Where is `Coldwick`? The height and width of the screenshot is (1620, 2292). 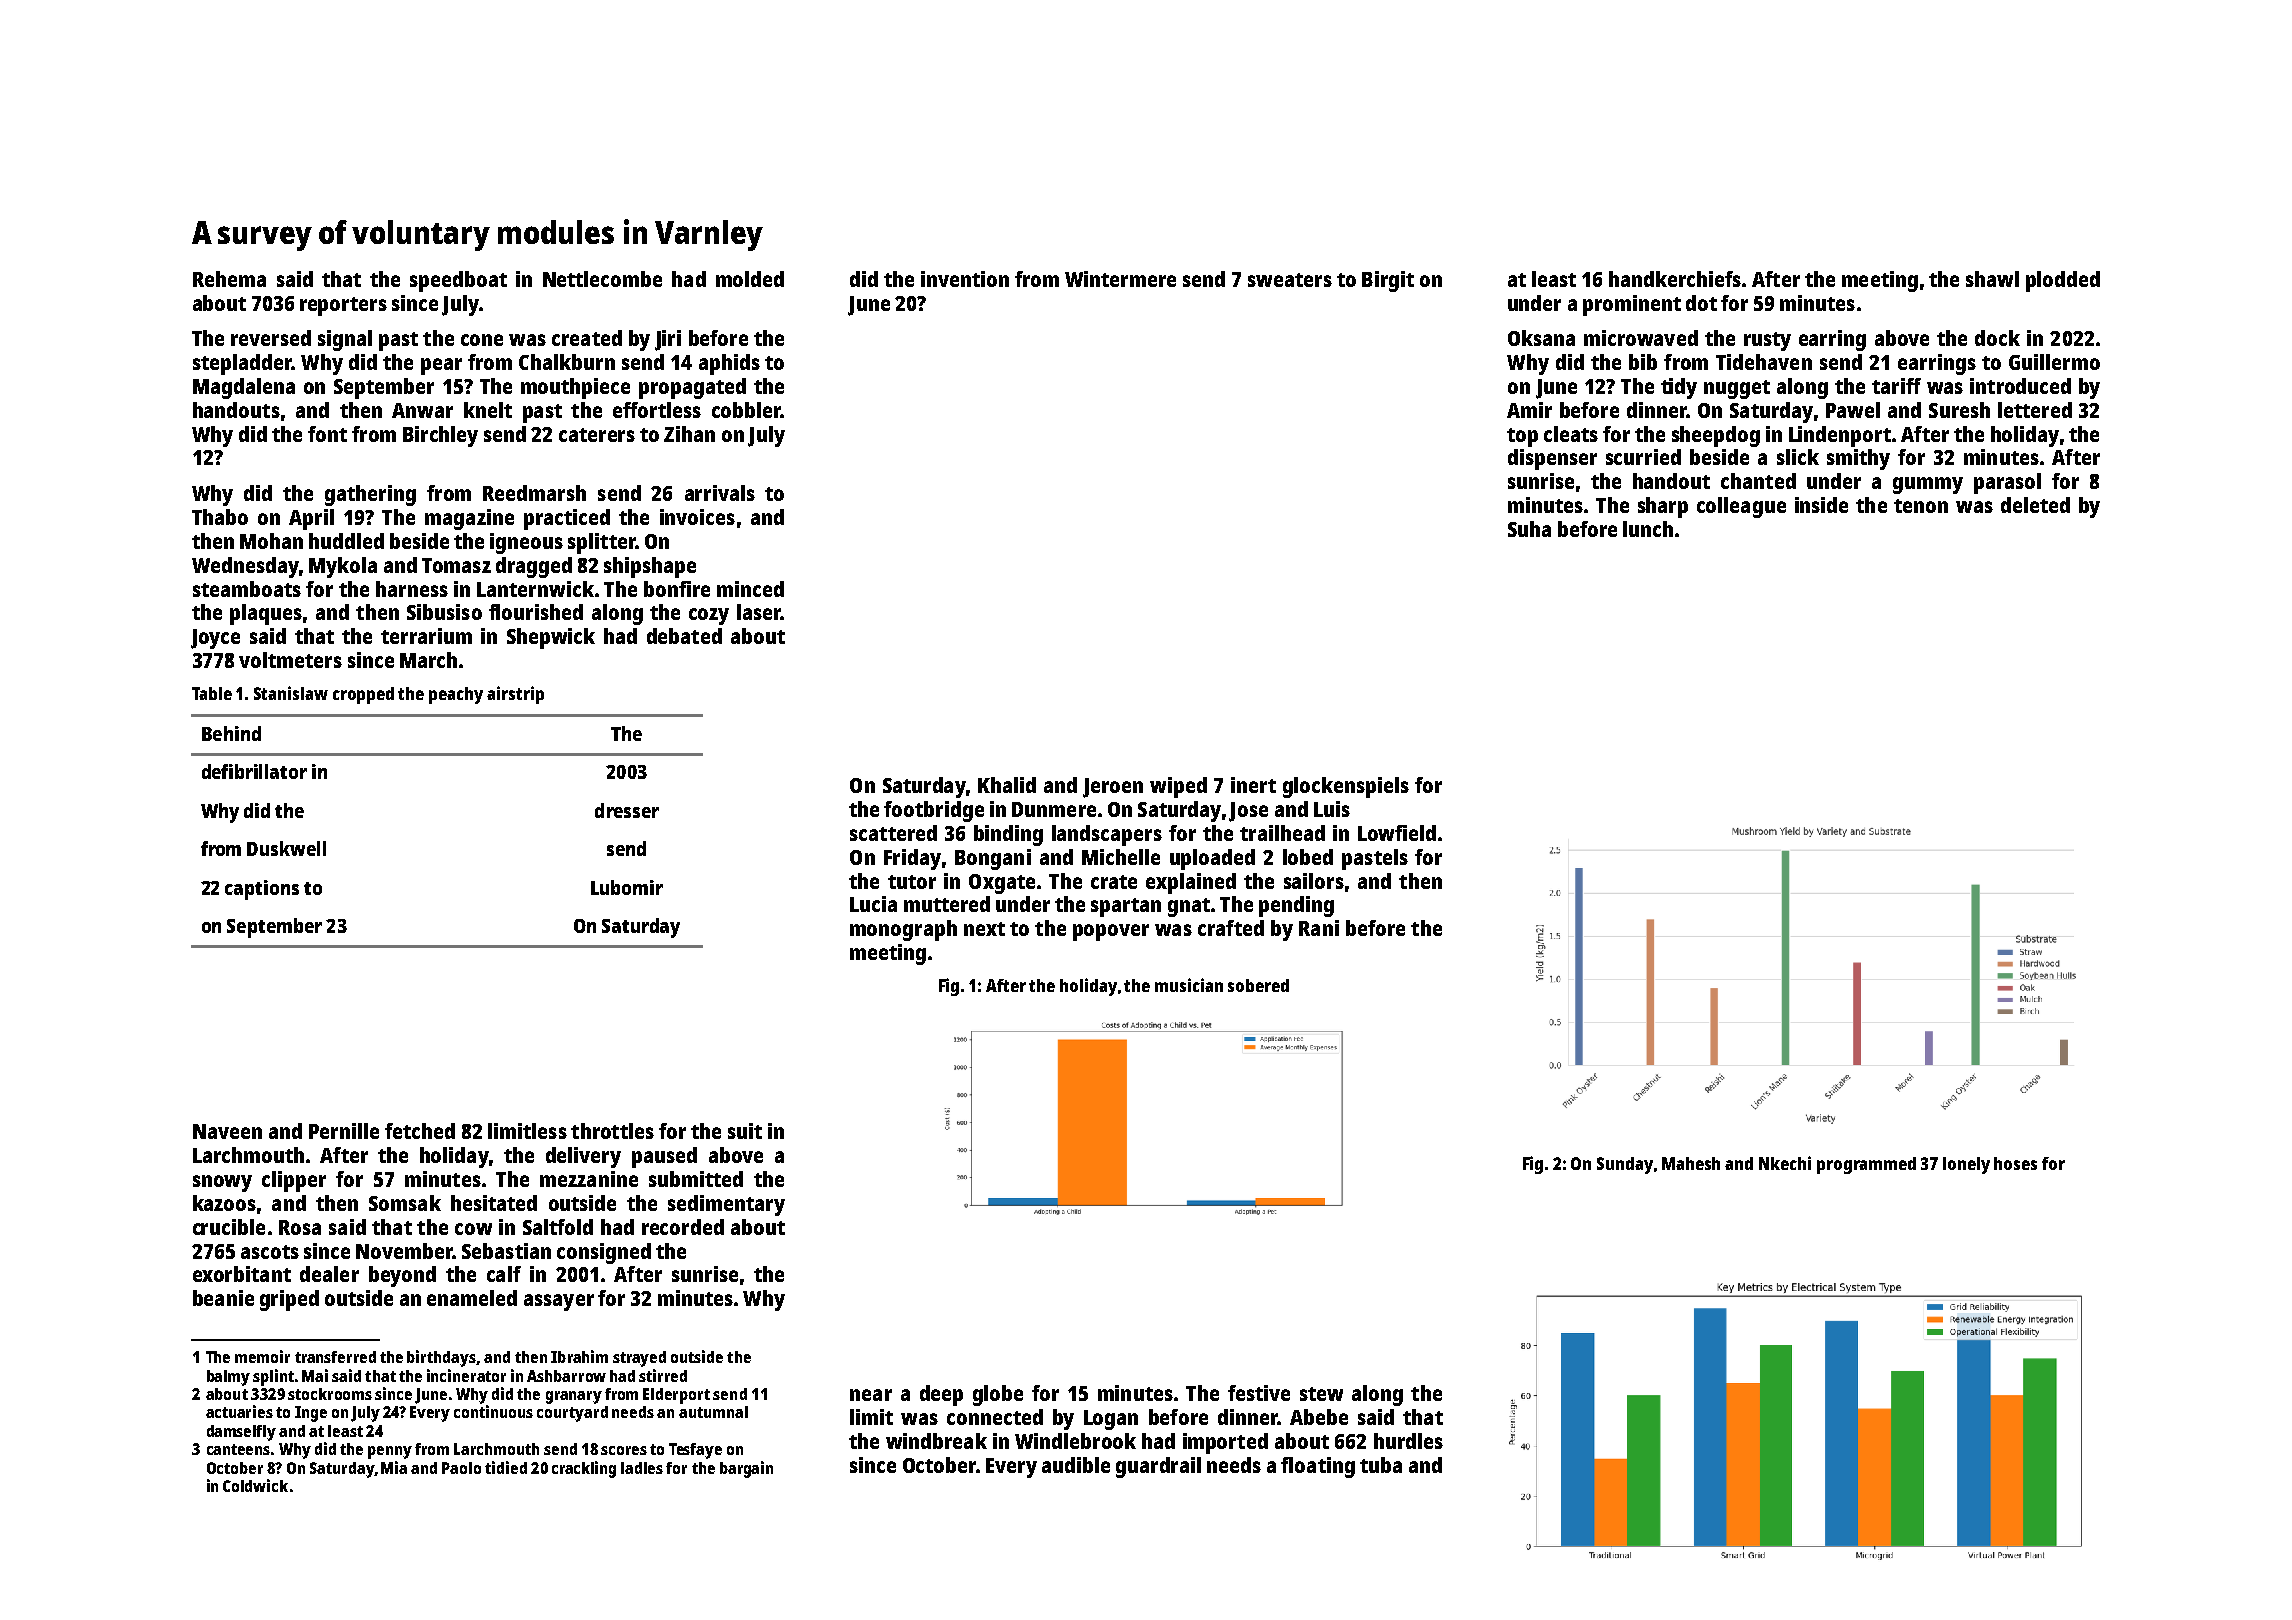 Coldwick is located at coordinates (255, 1485).
